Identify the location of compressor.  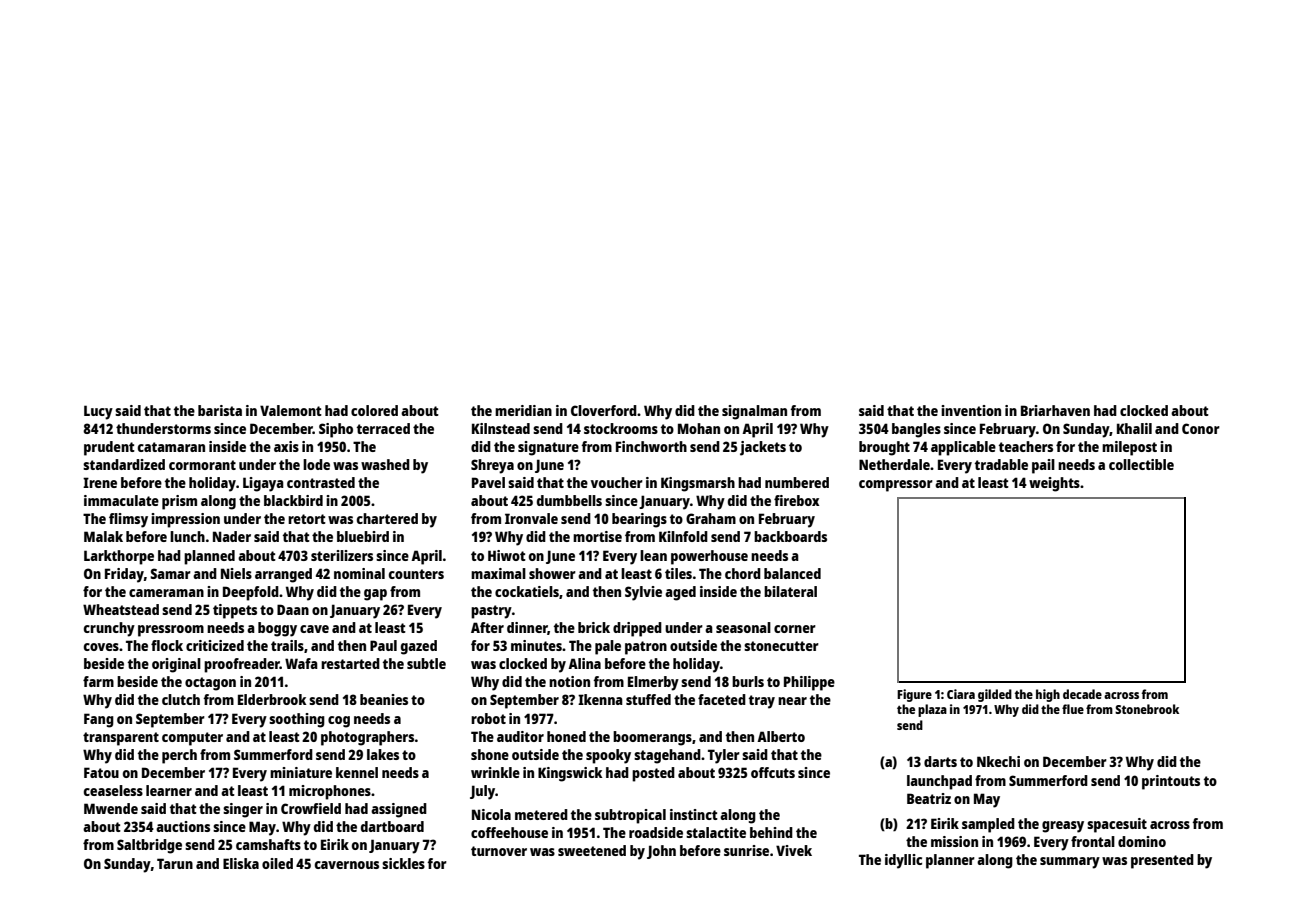
(896, 486).
